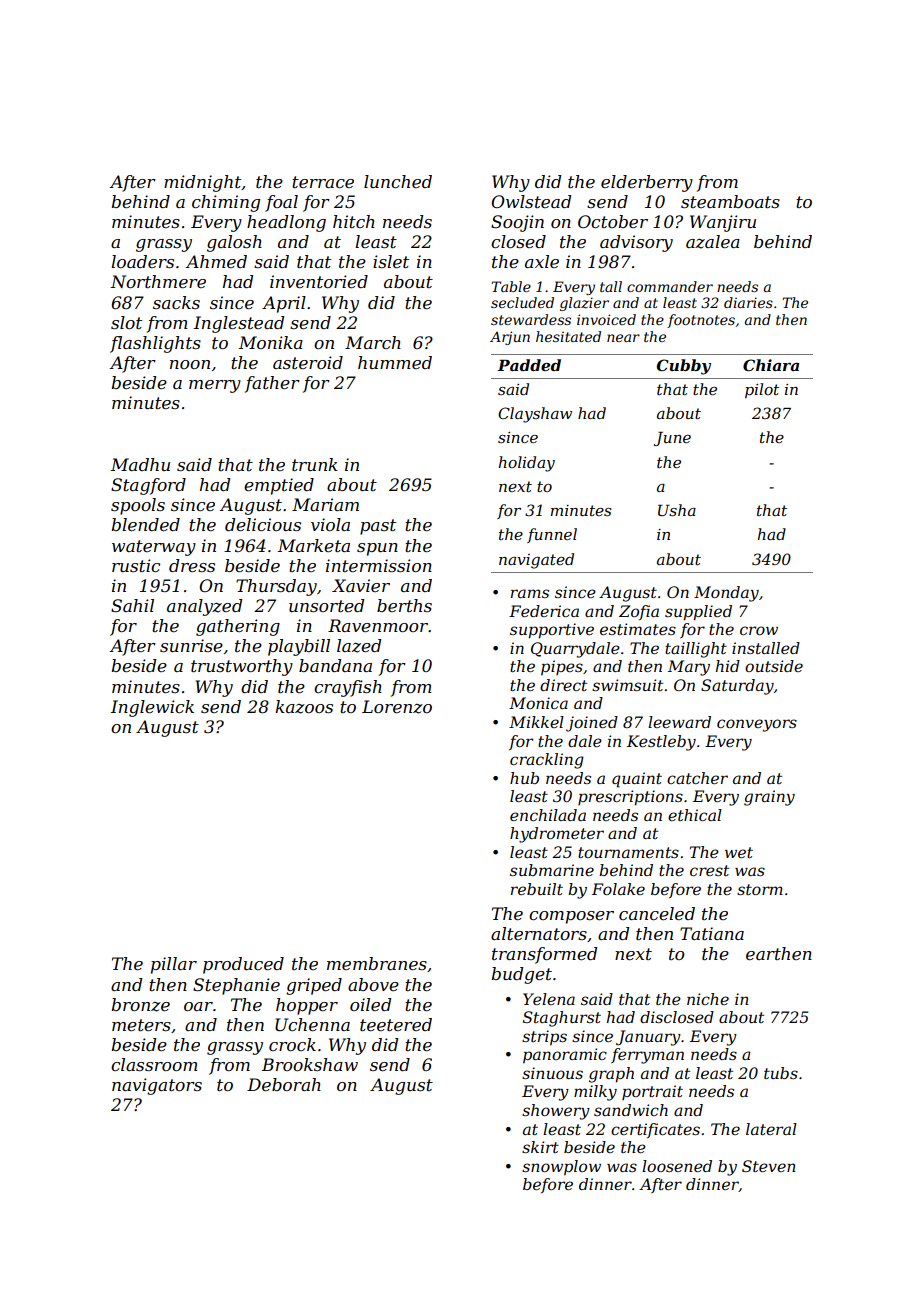  I want to click on Inglewick, so click(152, 708).
